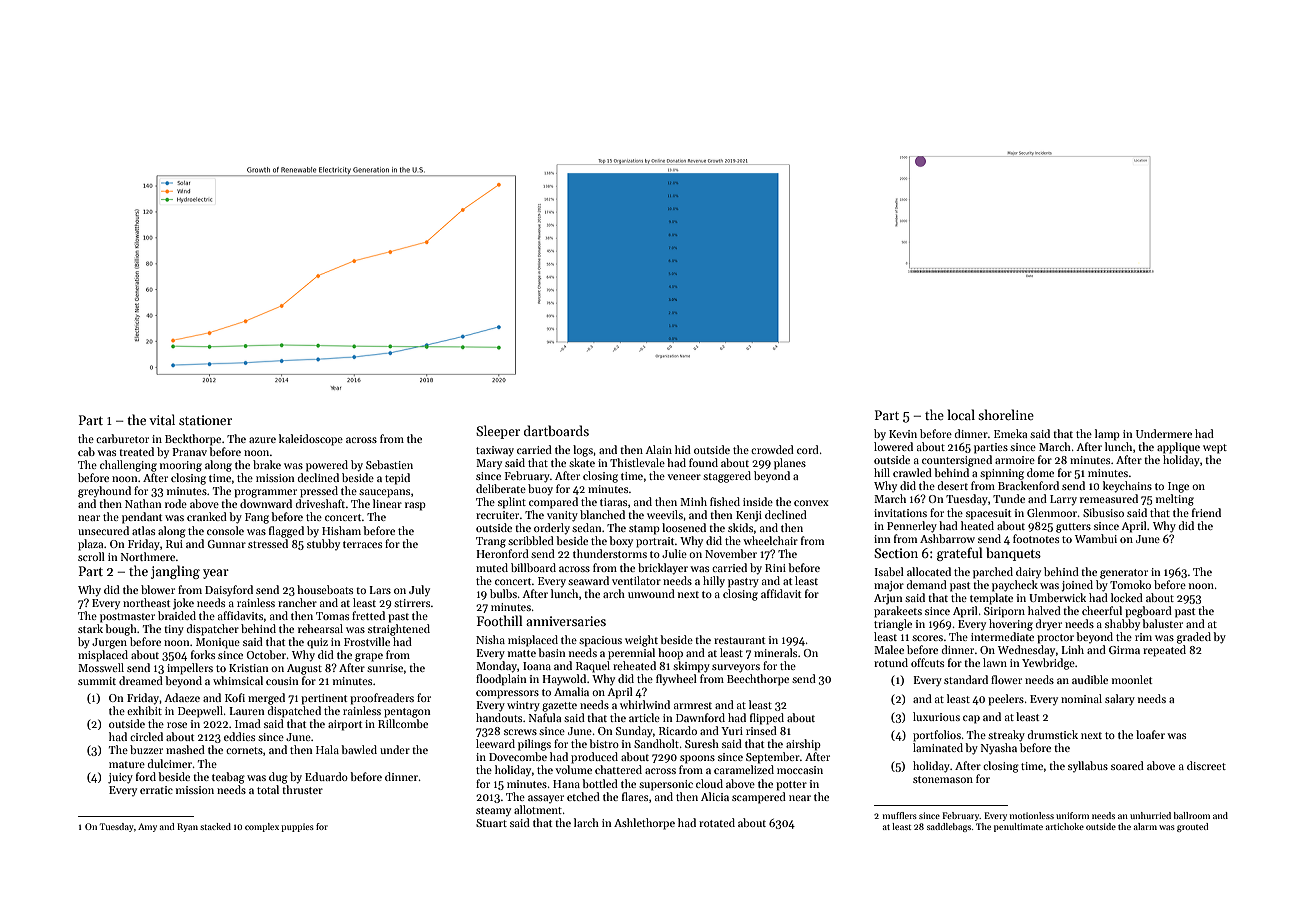 This screenshot has height=924, width=1308. What do you see at coordinates (961, 414) in the screenshot?
I see `local` at bounding box center [961, 414].
